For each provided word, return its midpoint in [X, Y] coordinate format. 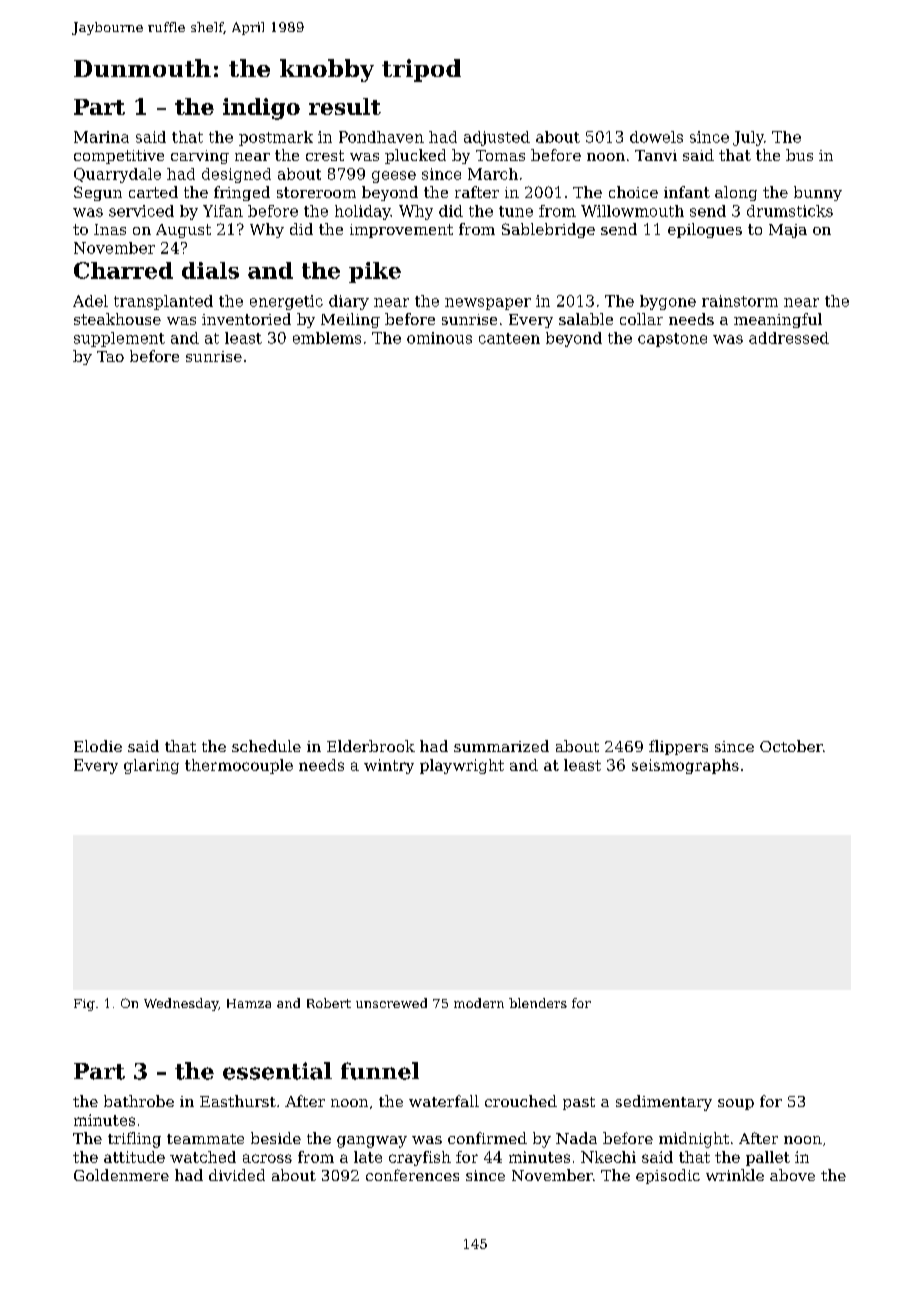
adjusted [497, 138]
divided [237, 1175]
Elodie [98, 746]
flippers [678, 747]
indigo [261, 109]
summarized [501, 746]
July [748, 138]
